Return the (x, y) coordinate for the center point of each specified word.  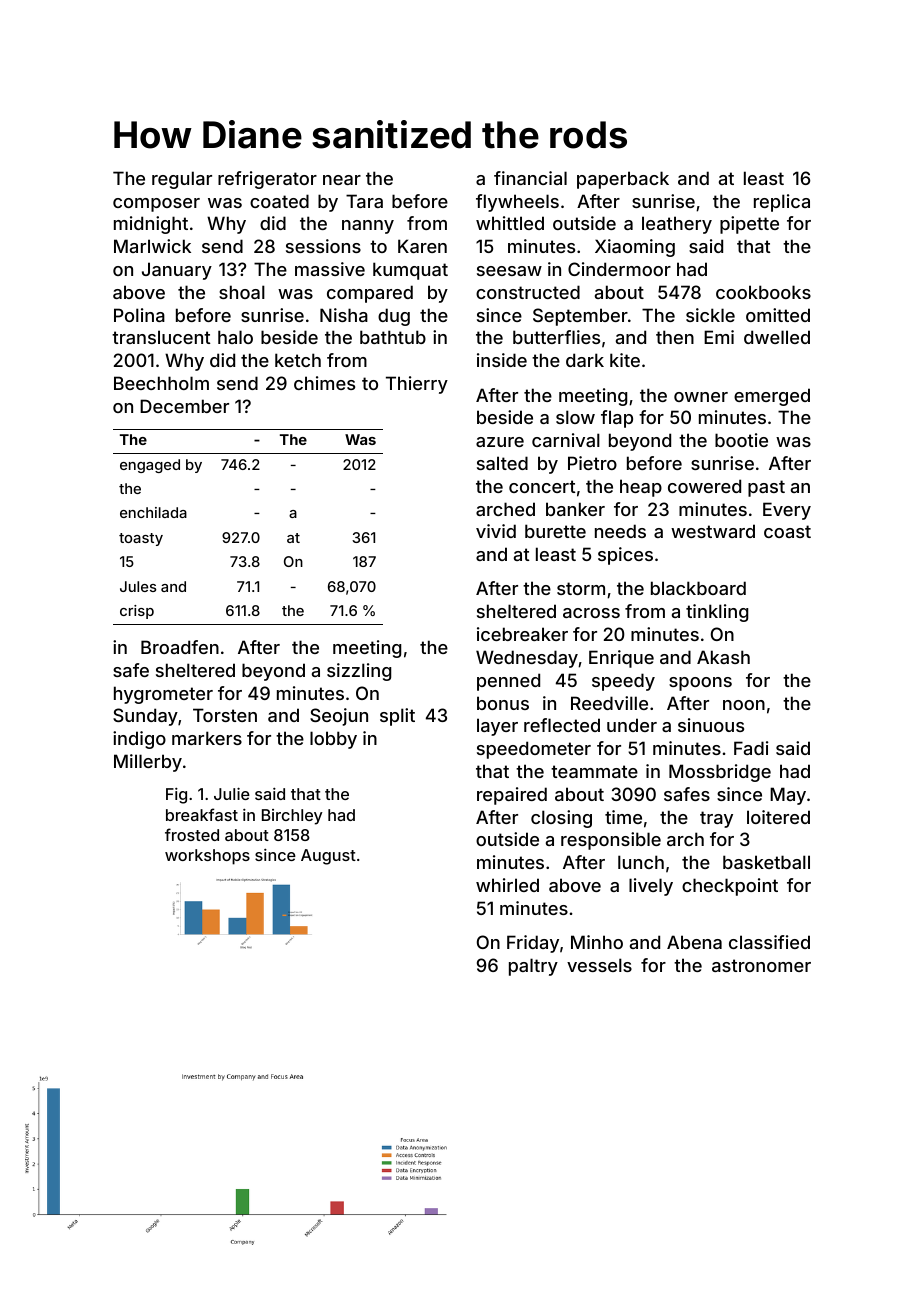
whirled (507, 885)
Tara (364, 201)
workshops (207, 857)
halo (235, 337)
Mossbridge (720, 773)
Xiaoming (635, 248)
